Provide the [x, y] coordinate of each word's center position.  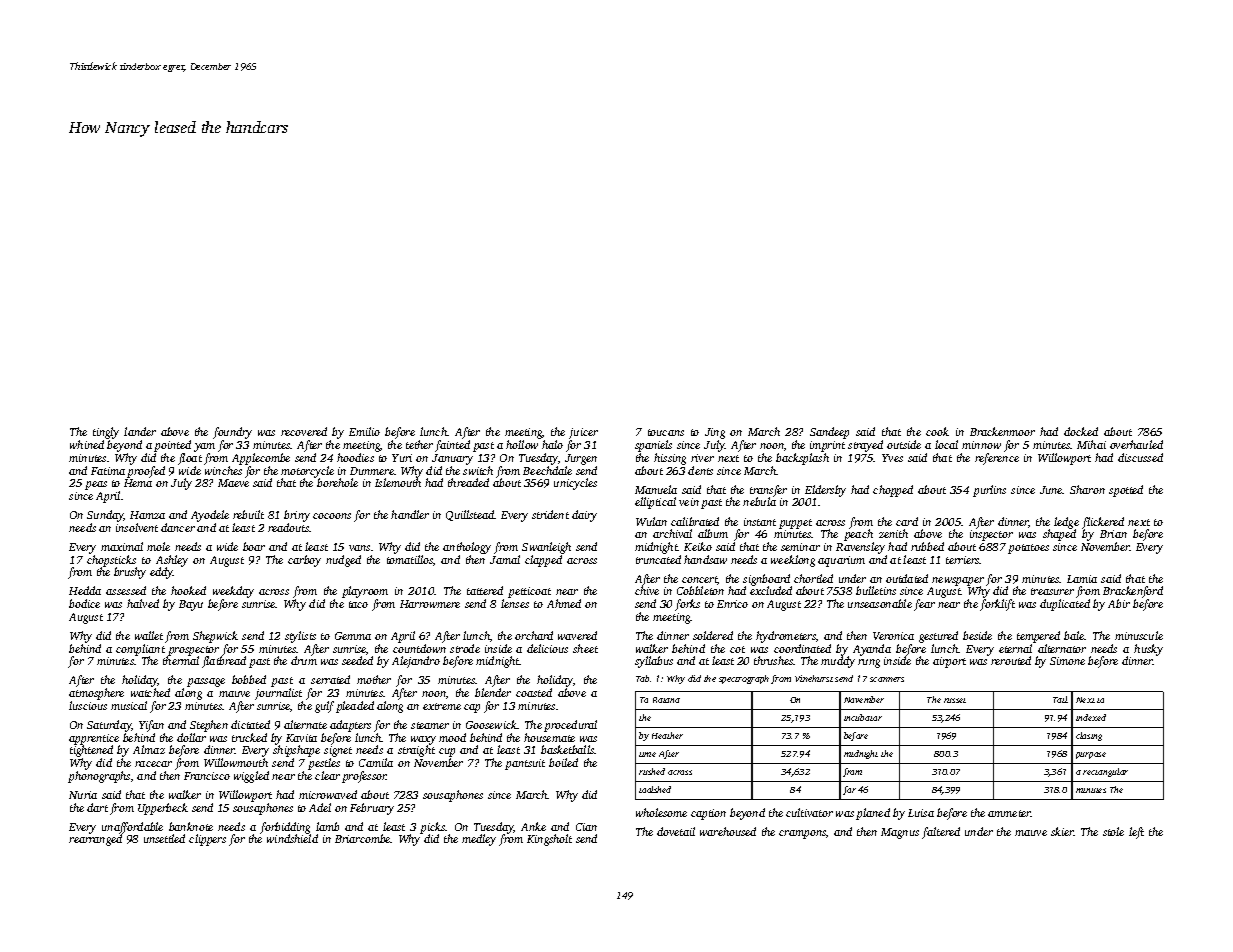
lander [140, 431]
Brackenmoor [1002, 431]
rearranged [95, 840]
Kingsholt [549, 840]
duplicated [1065, 605]
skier [1062, 831]
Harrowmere [430, 604]
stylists [300, 637]
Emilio [364, 431]
